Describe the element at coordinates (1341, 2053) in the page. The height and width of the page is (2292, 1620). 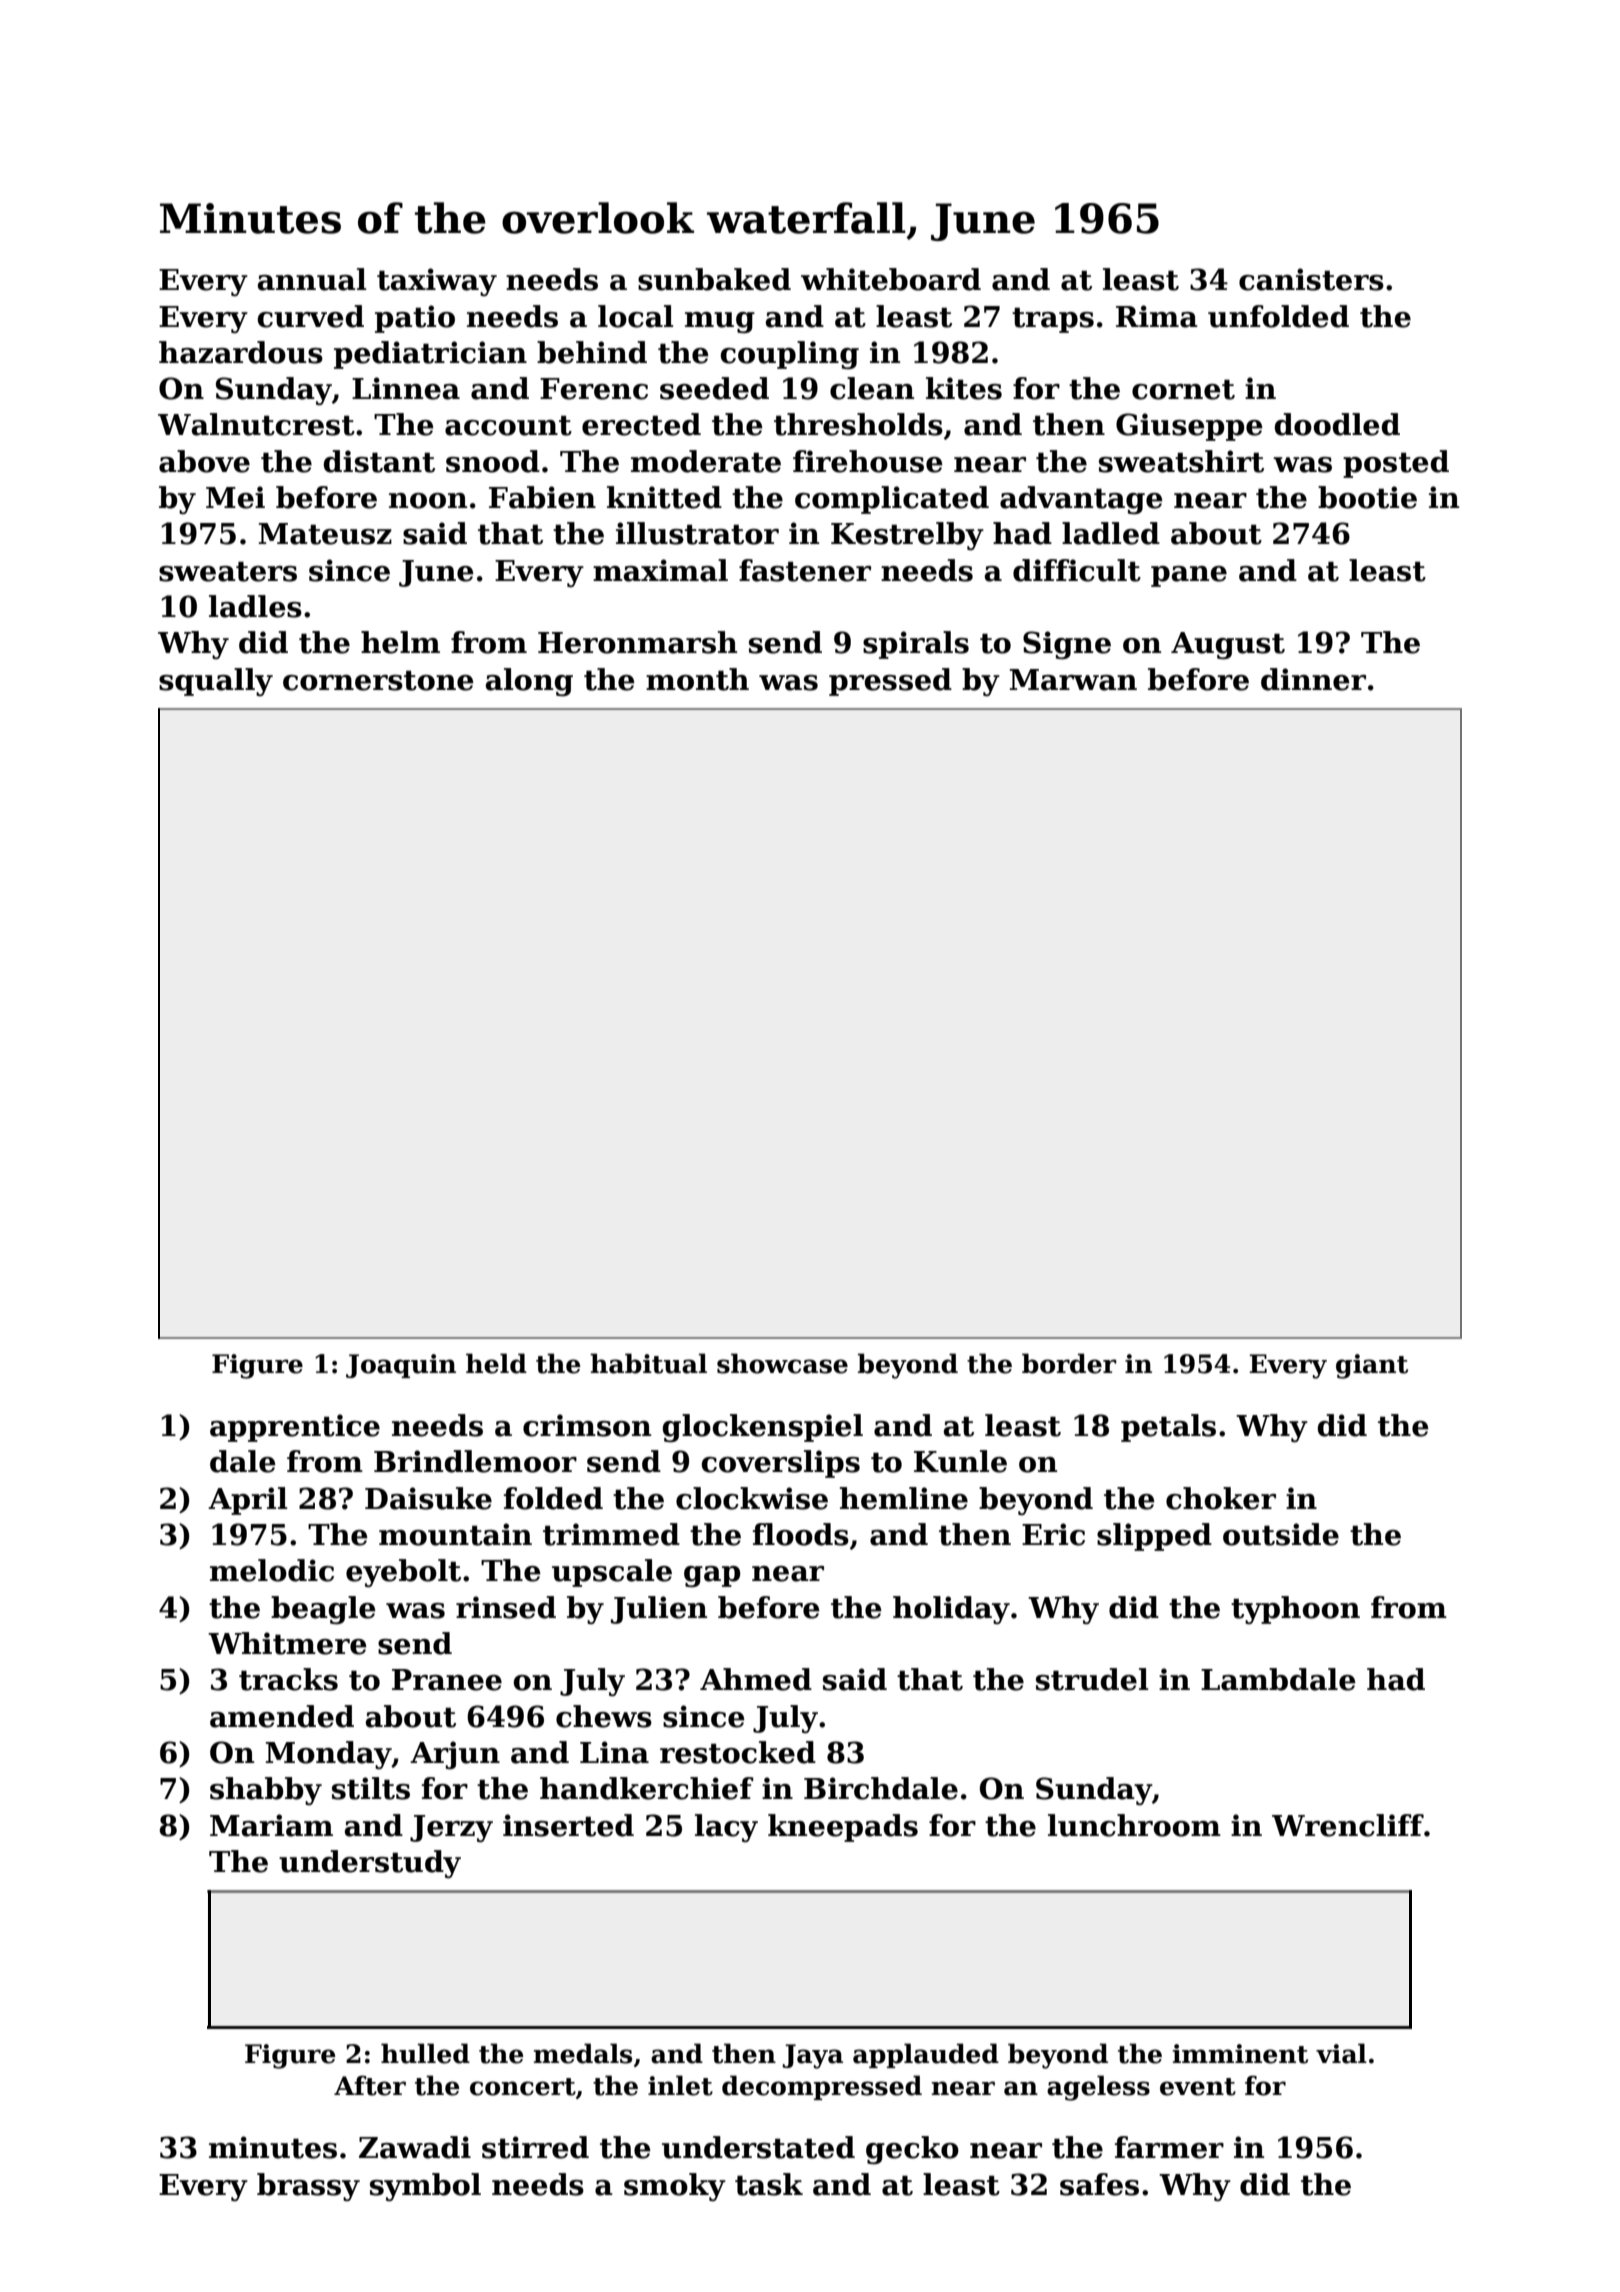
I see `vial` at that location.
